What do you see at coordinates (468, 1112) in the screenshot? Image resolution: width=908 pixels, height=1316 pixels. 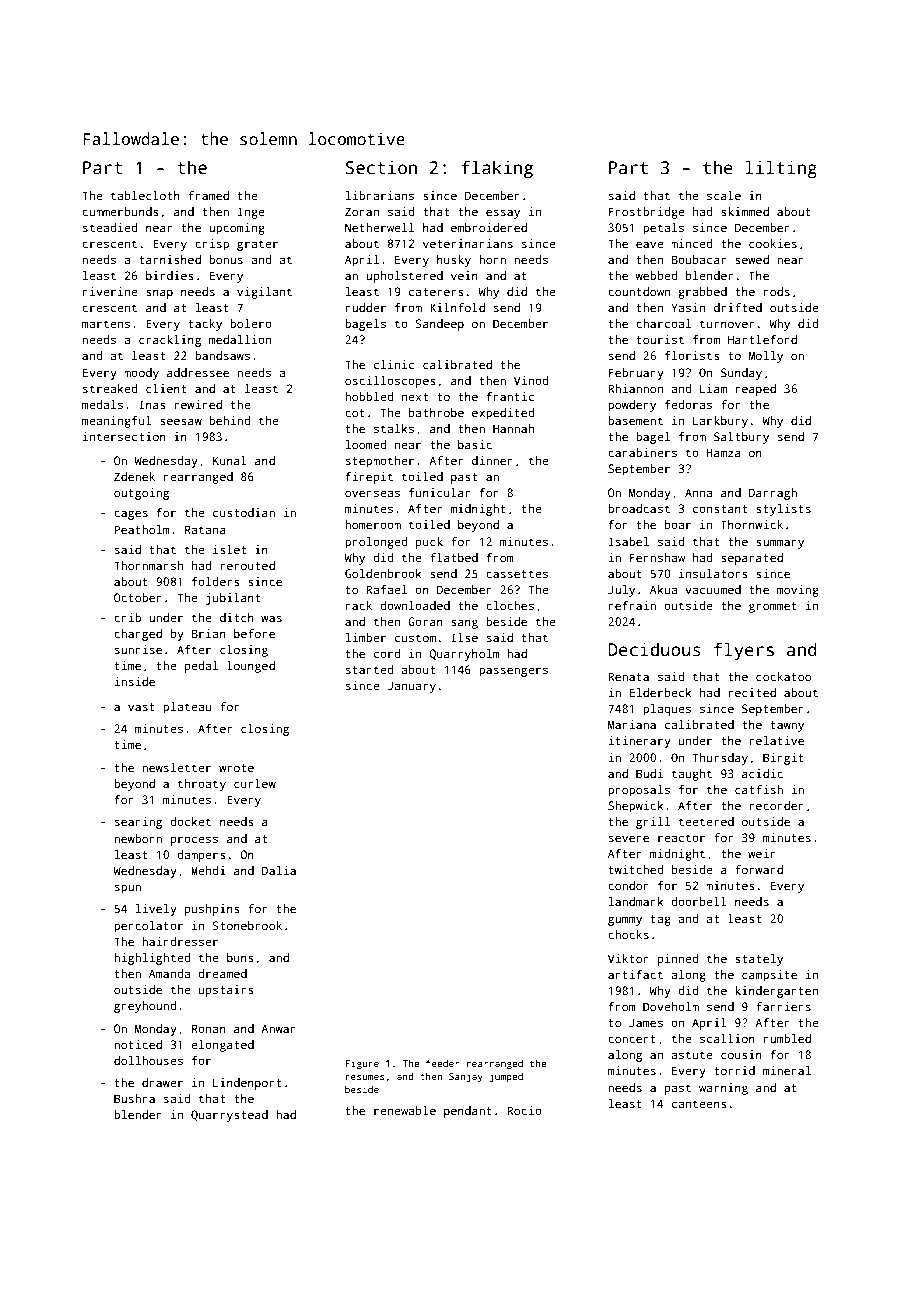 I see `pendant` at bounding box center [468, 1112].
